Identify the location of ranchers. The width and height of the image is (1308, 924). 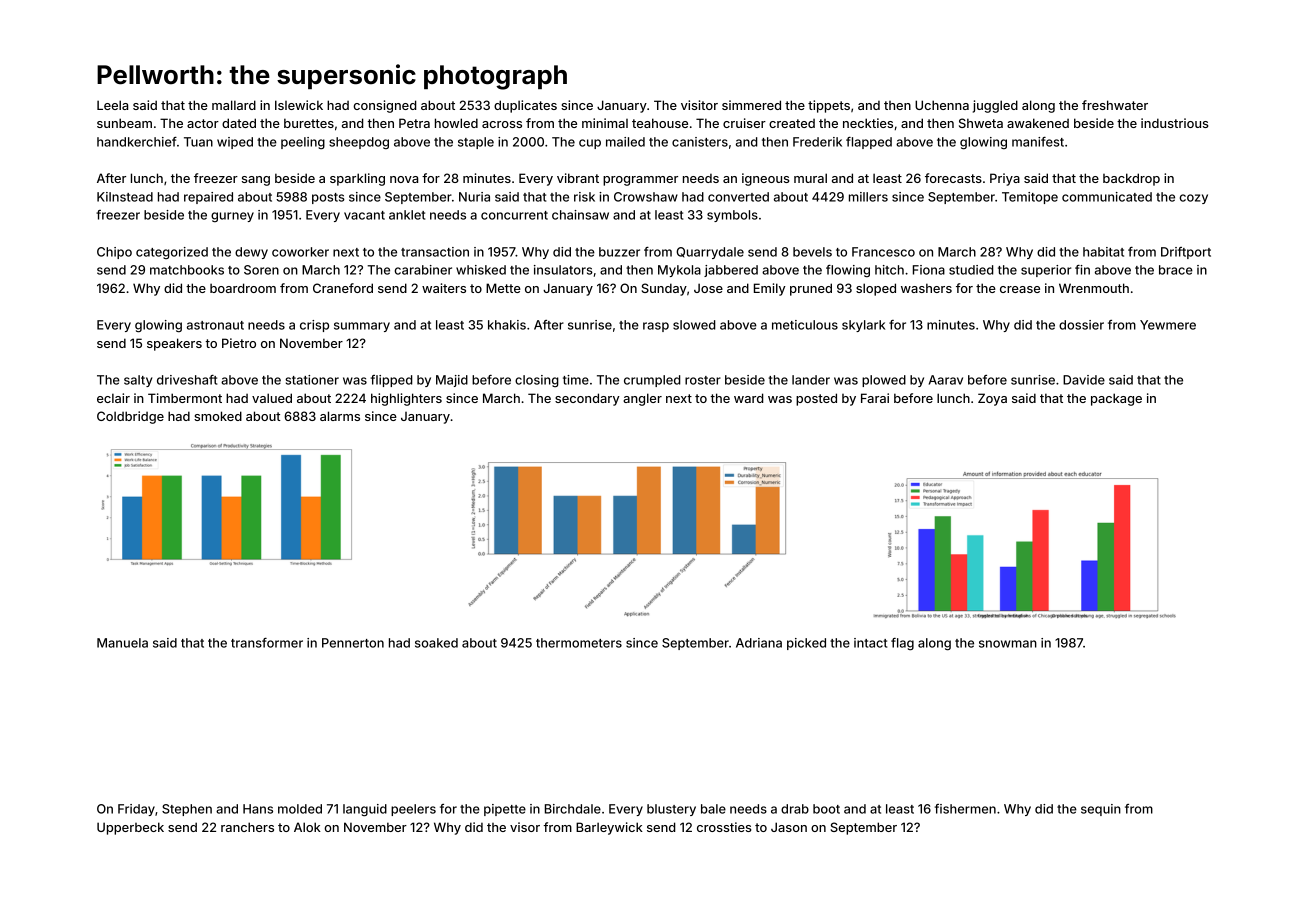
(247, 827).
